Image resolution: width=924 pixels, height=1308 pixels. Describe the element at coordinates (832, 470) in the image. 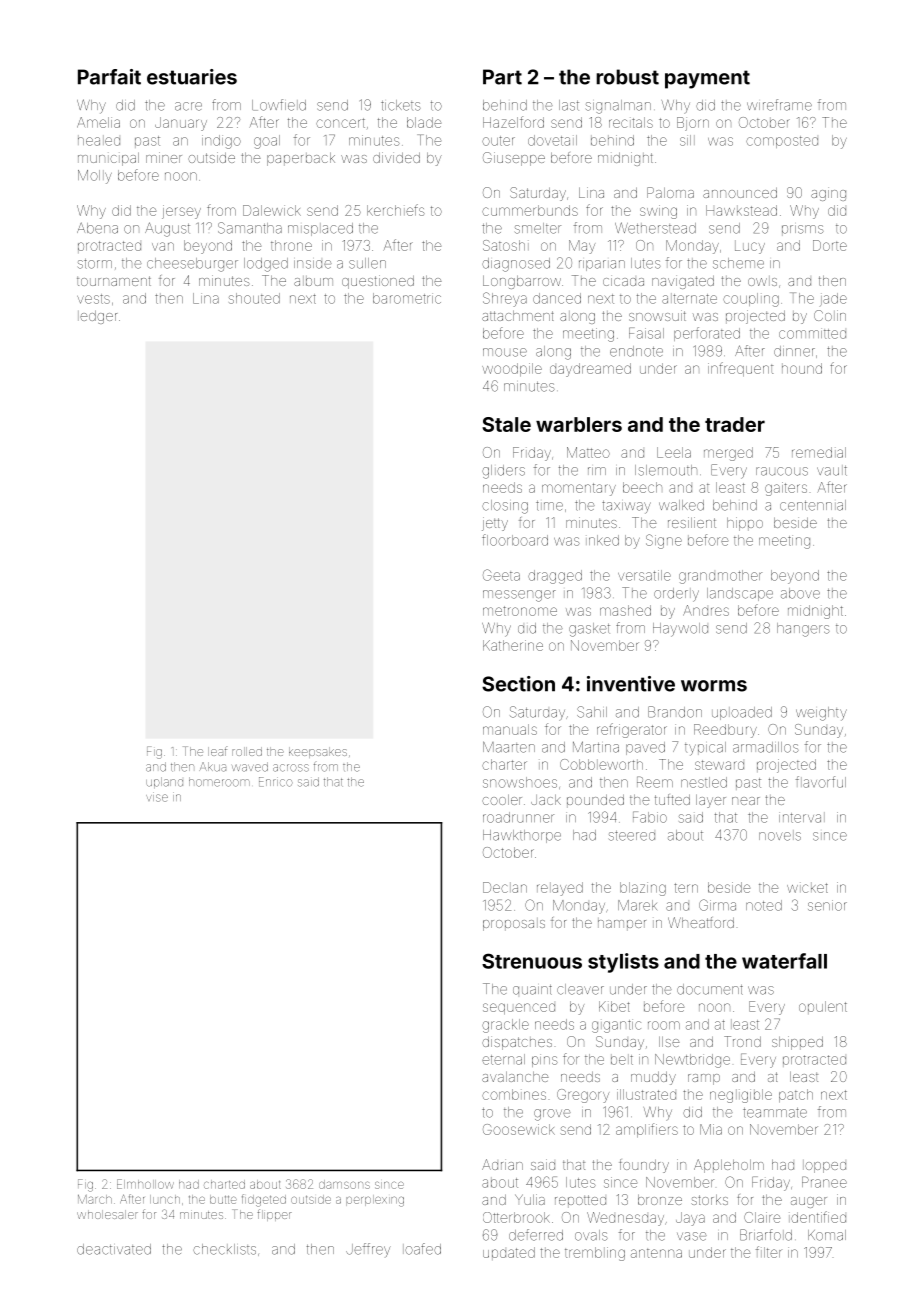

I see `vault` at that location.
